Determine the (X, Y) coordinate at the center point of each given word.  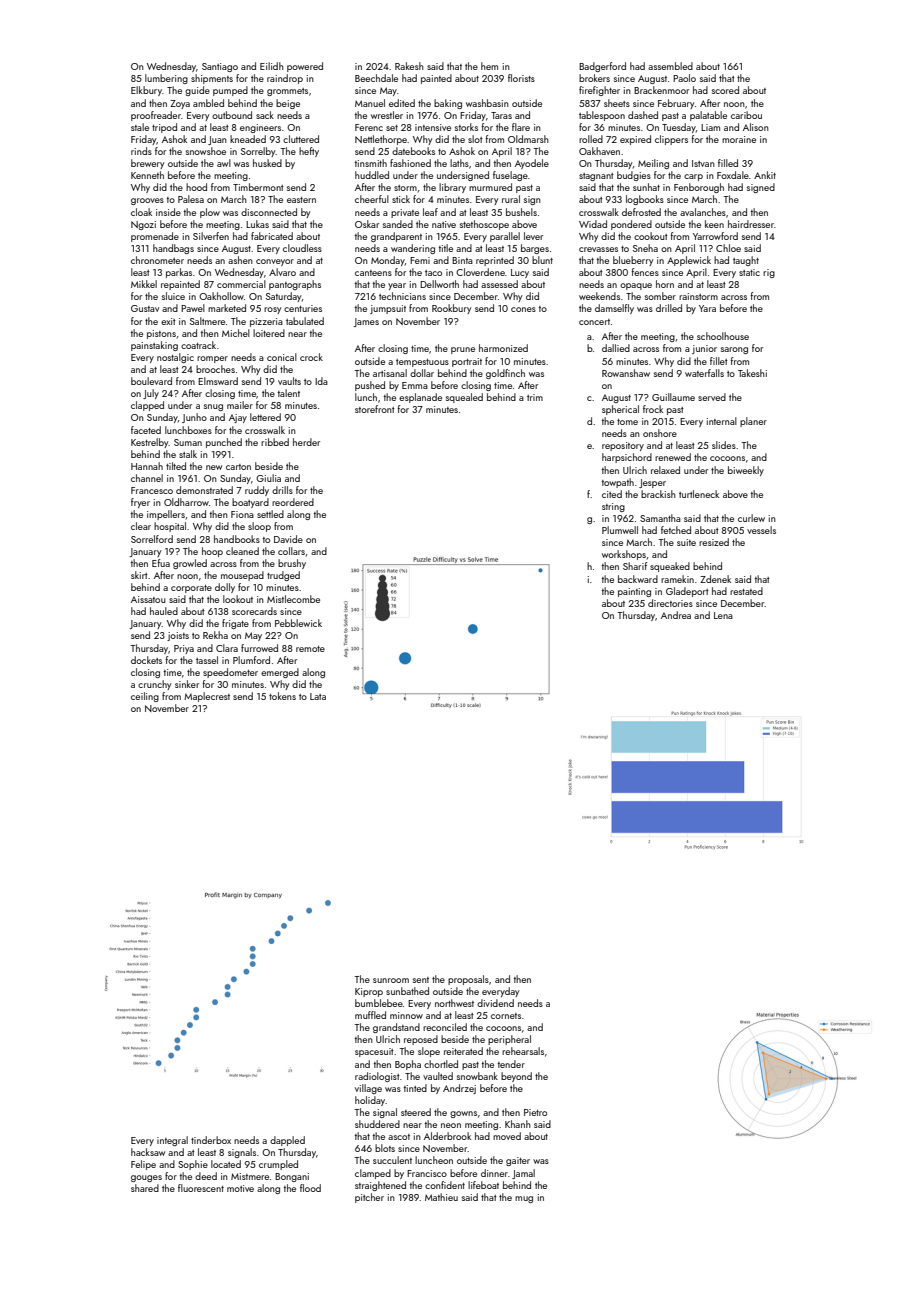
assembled (670, 66)
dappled (287, 1141)
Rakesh (409, 66)
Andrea (676, 615)
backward (638, 579)
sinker (187, 684)
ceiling (145, 697)
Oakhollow (221, 296)
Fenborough (699, 188)
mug (524, 1199)
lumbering (166, 79)
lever (533, 236)
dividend (495, 1003)
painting (634, 592)
